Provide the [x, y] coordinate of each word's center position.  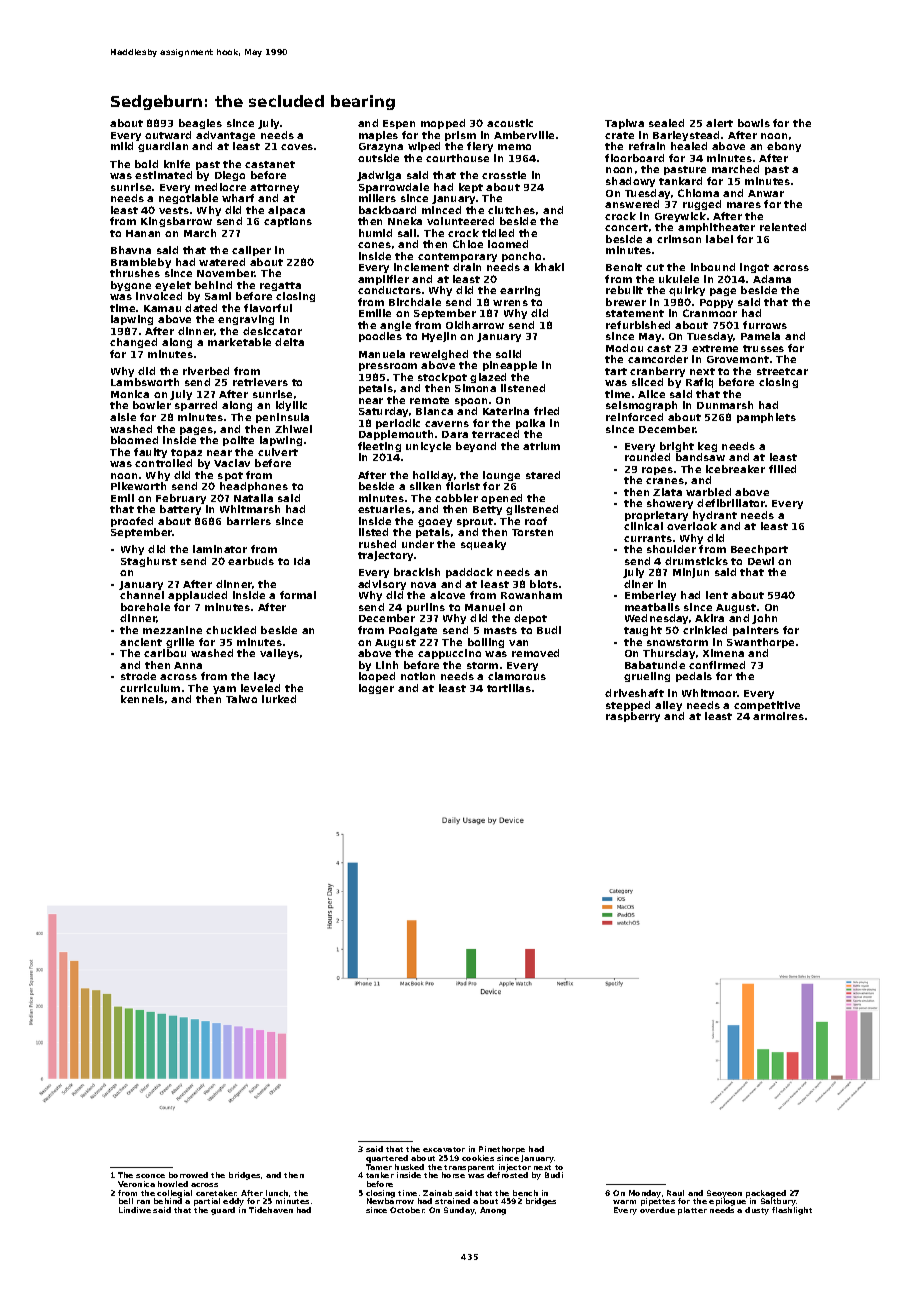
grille [180, 643]
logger [376, 689]
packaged [766, 1194]
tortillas [509, 688]
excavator [444, 1149]
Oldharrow [475, 325]
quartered [387, 1159]
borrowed [188, 1175]
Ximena [723, 653]
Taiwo [241, 699]
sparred [196, 406]
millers [377, 198]
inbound [713, 267]
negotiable [188, 199]
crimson [679, 239]
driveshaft [634, 693]
